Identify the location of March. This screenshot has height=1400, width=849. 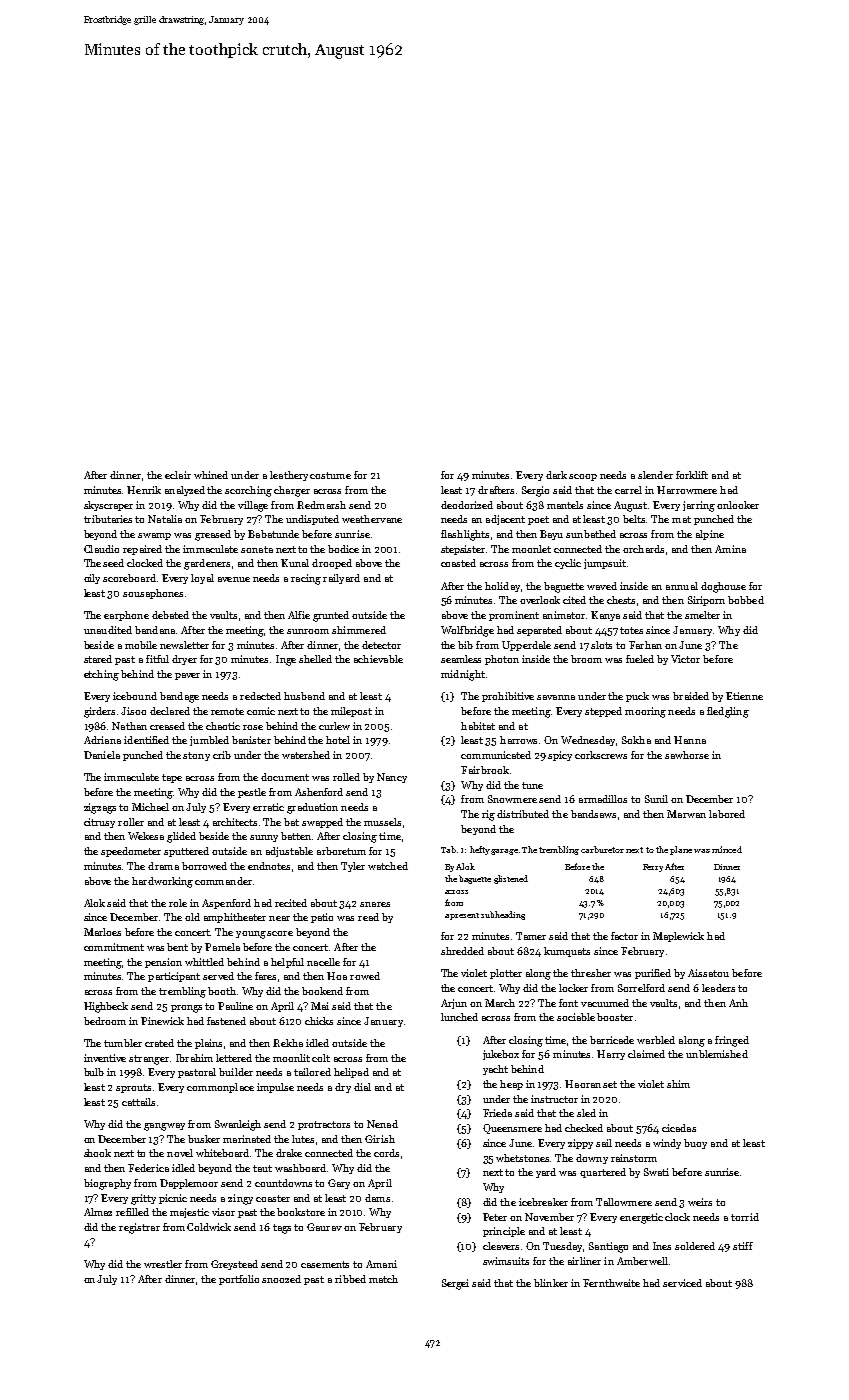
(500, 1003).
